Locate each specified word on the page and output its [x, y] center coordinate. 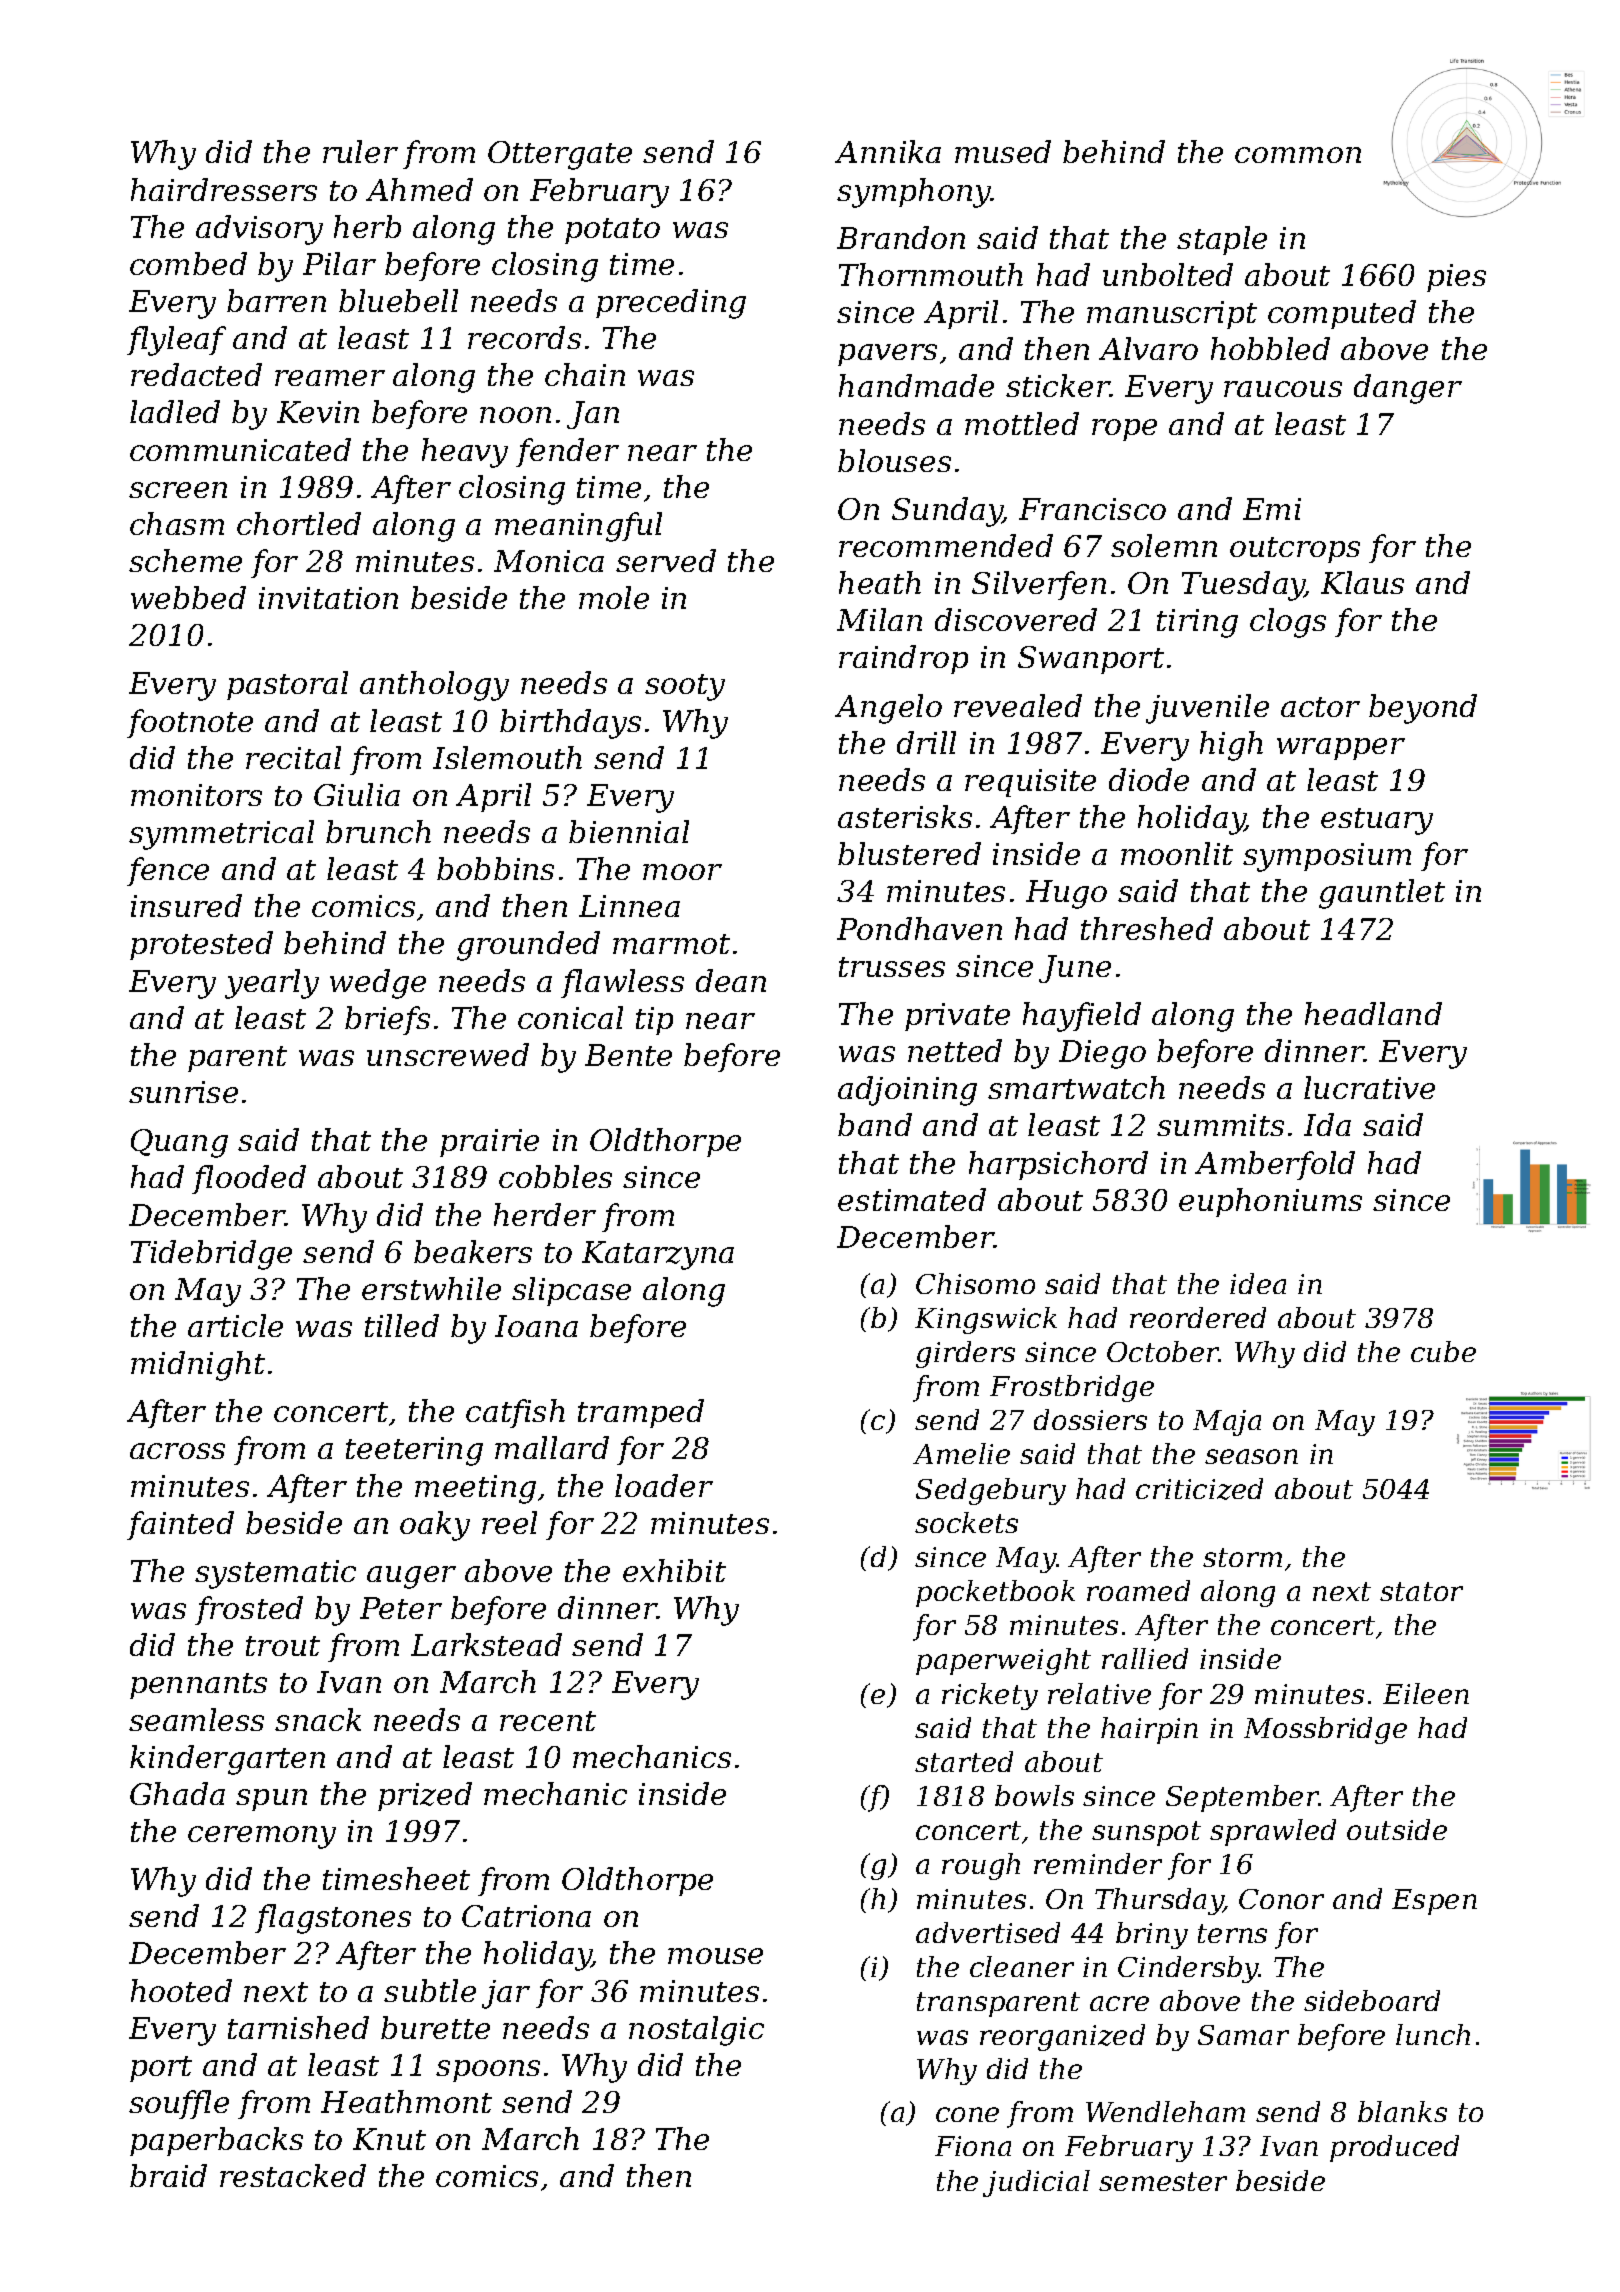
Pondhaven [919, 928]
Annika [888, 151]
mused [1003, 151]
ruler [360, 151]
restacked [293, 2175]
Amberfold [1275, 1165]
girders [965, 1354]
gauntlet [1382, 894]
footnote [190, 723]
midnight [198, 1366]
